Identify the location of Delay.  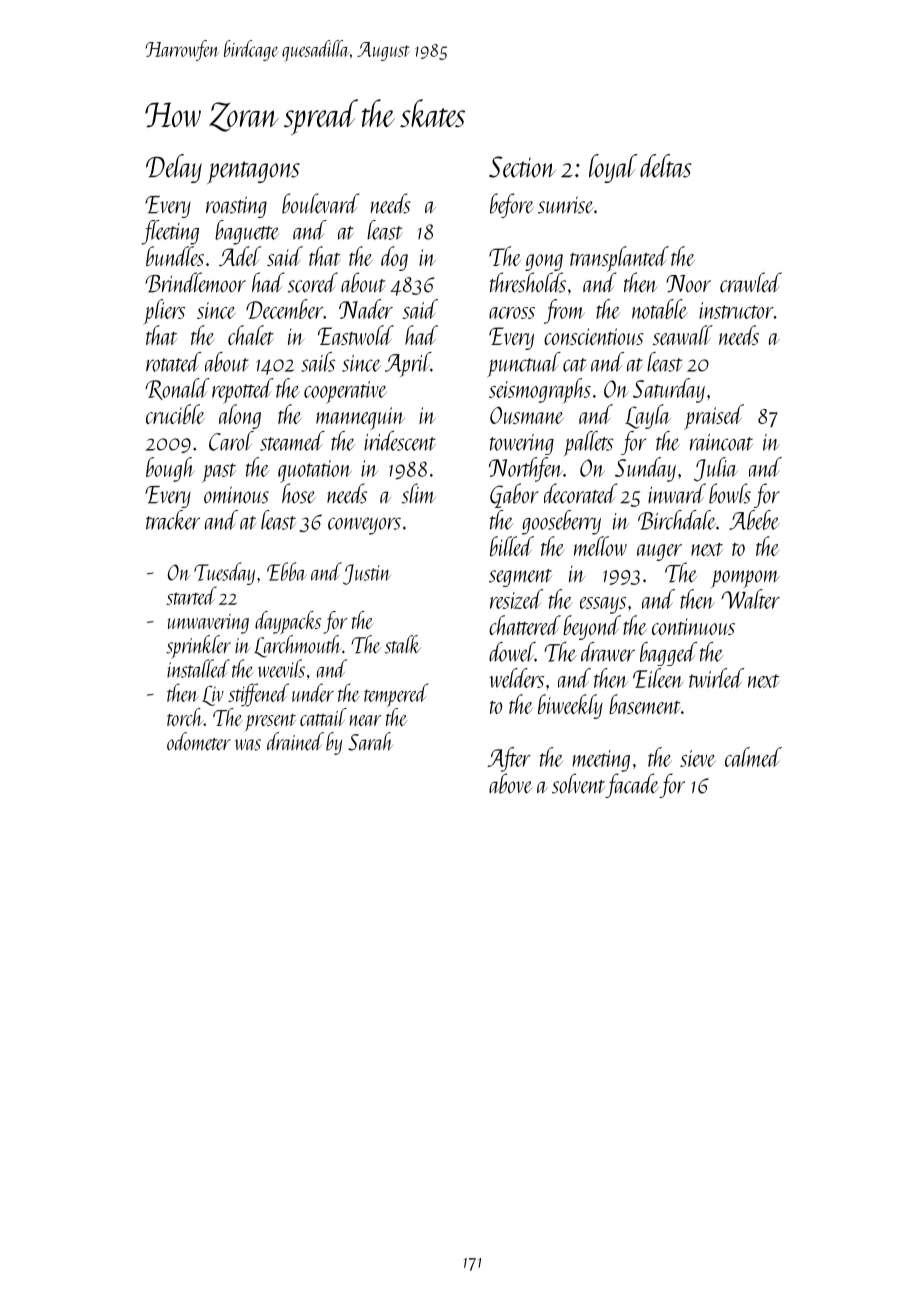
(174, 168).
